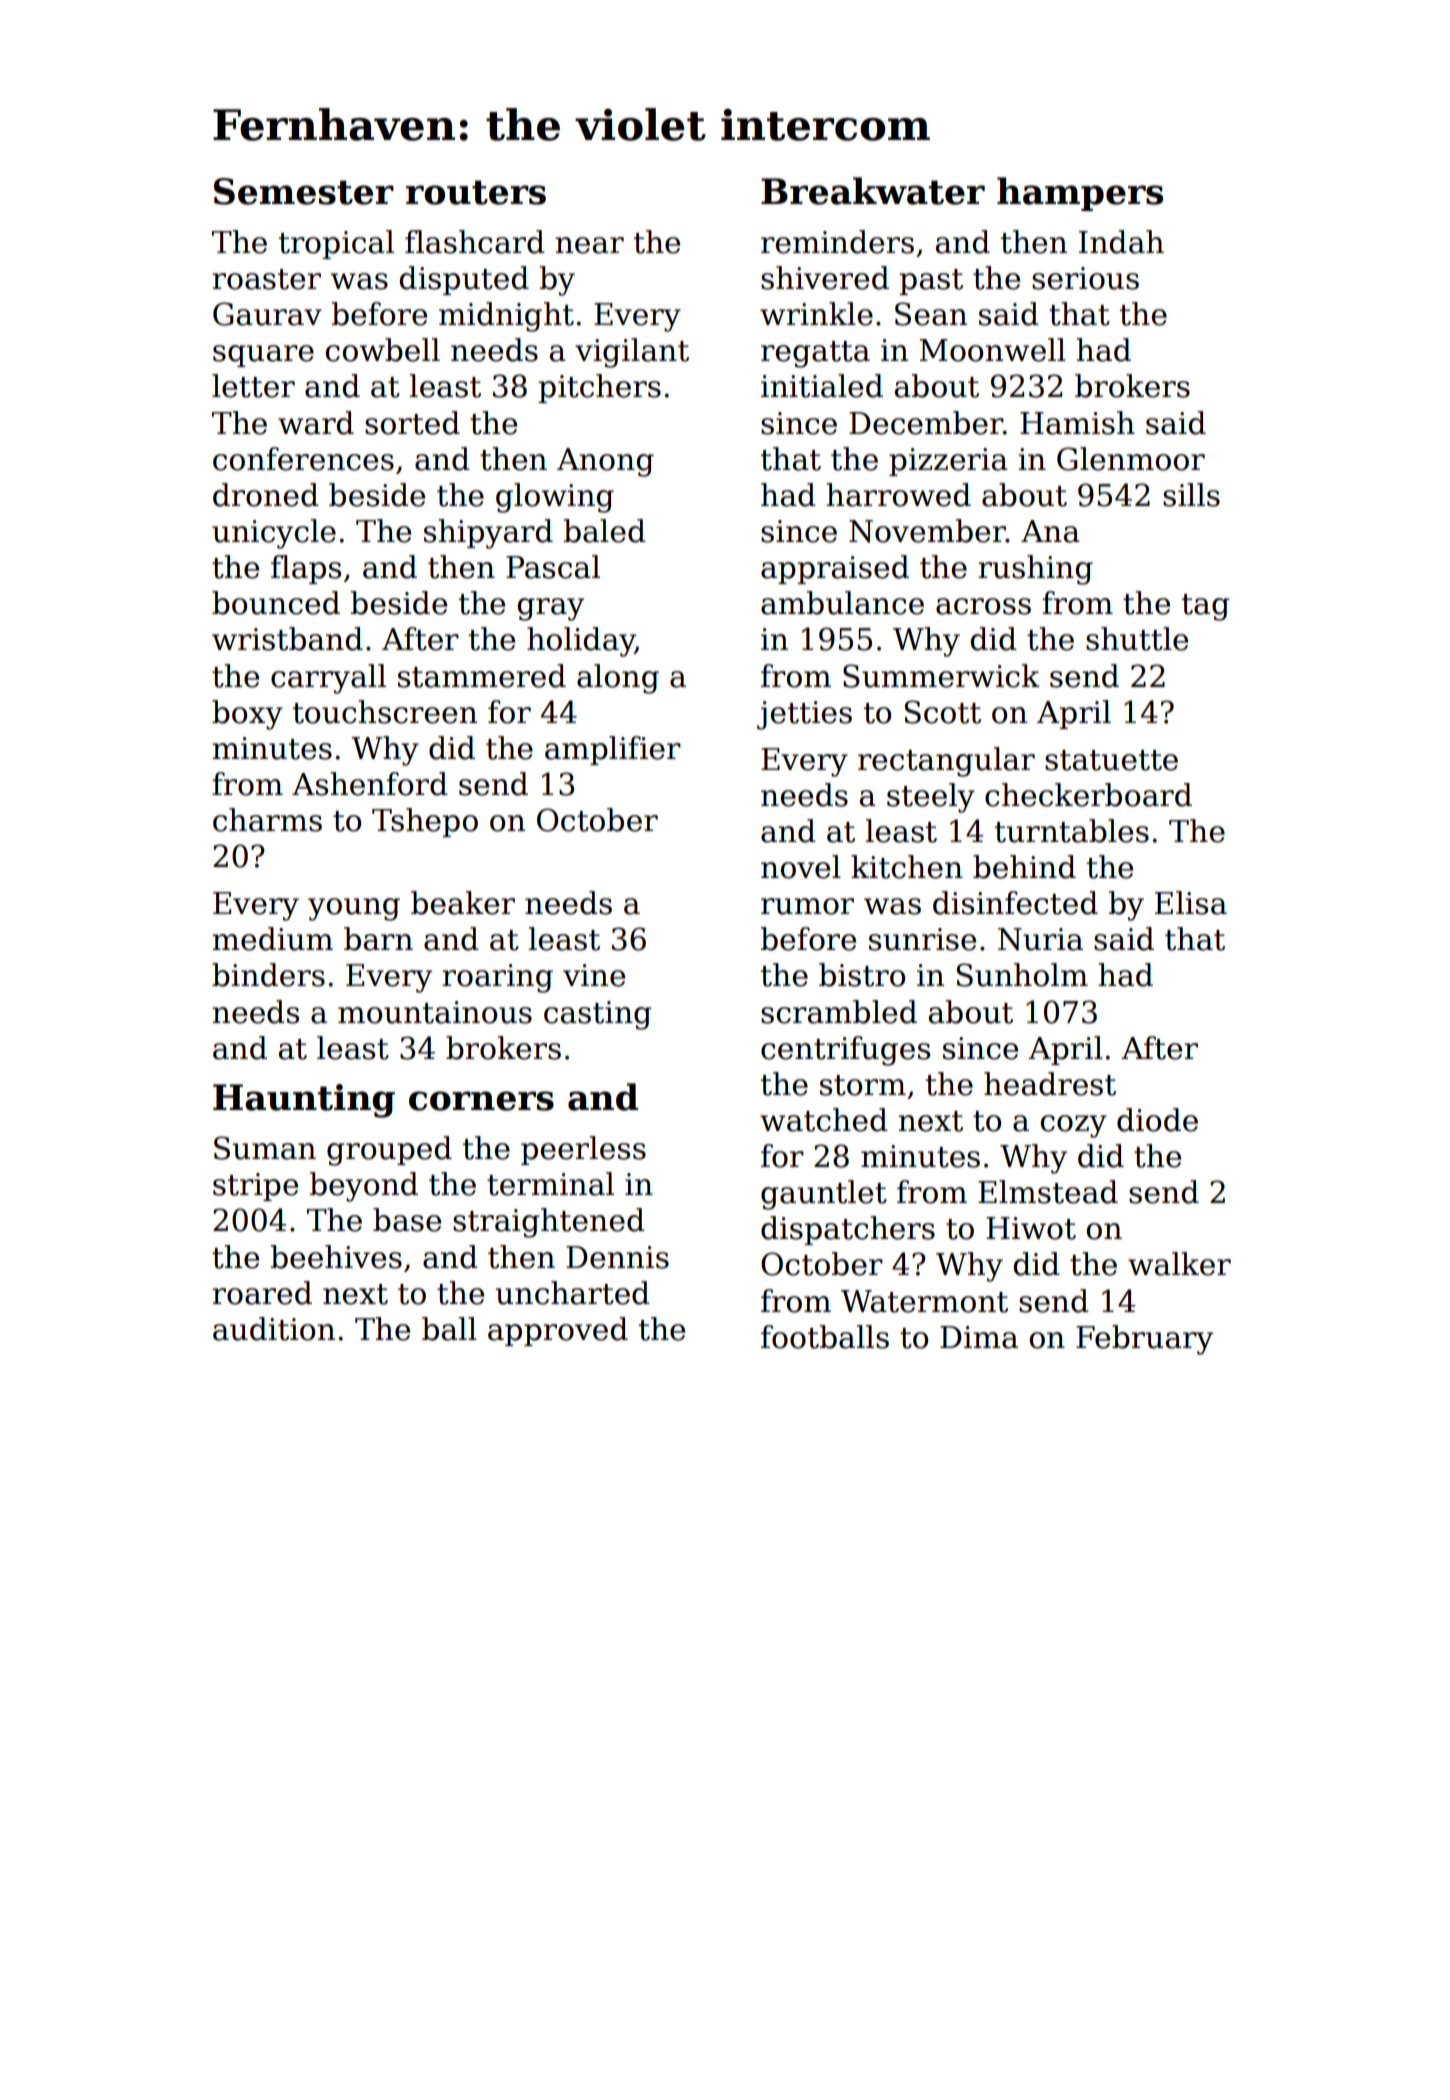  I want to click on mountainous, so click(435, 1012).
